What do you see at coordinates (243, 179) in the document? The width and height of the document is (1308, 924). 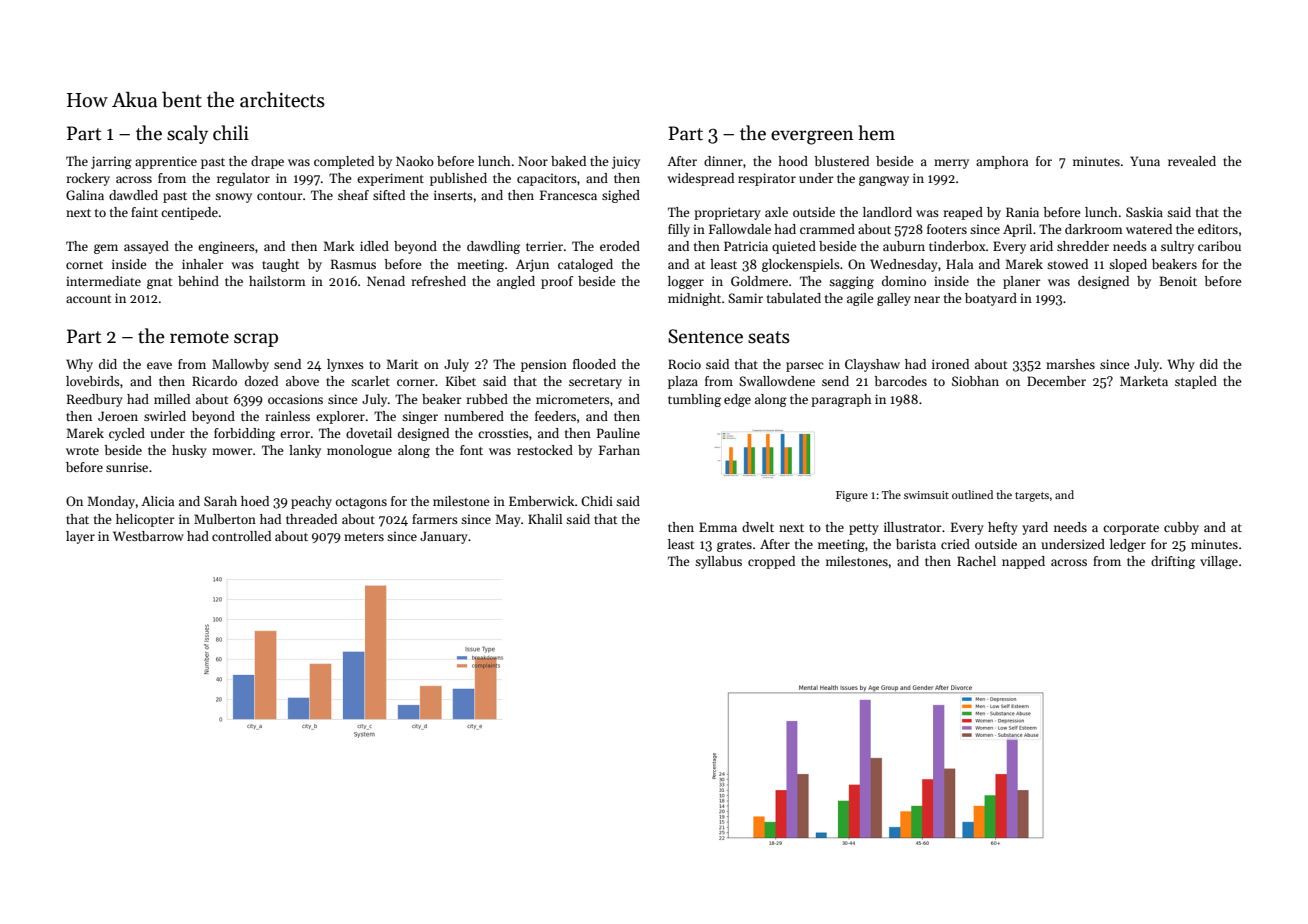 I see `regulator` at bounding box center [243, 179].
